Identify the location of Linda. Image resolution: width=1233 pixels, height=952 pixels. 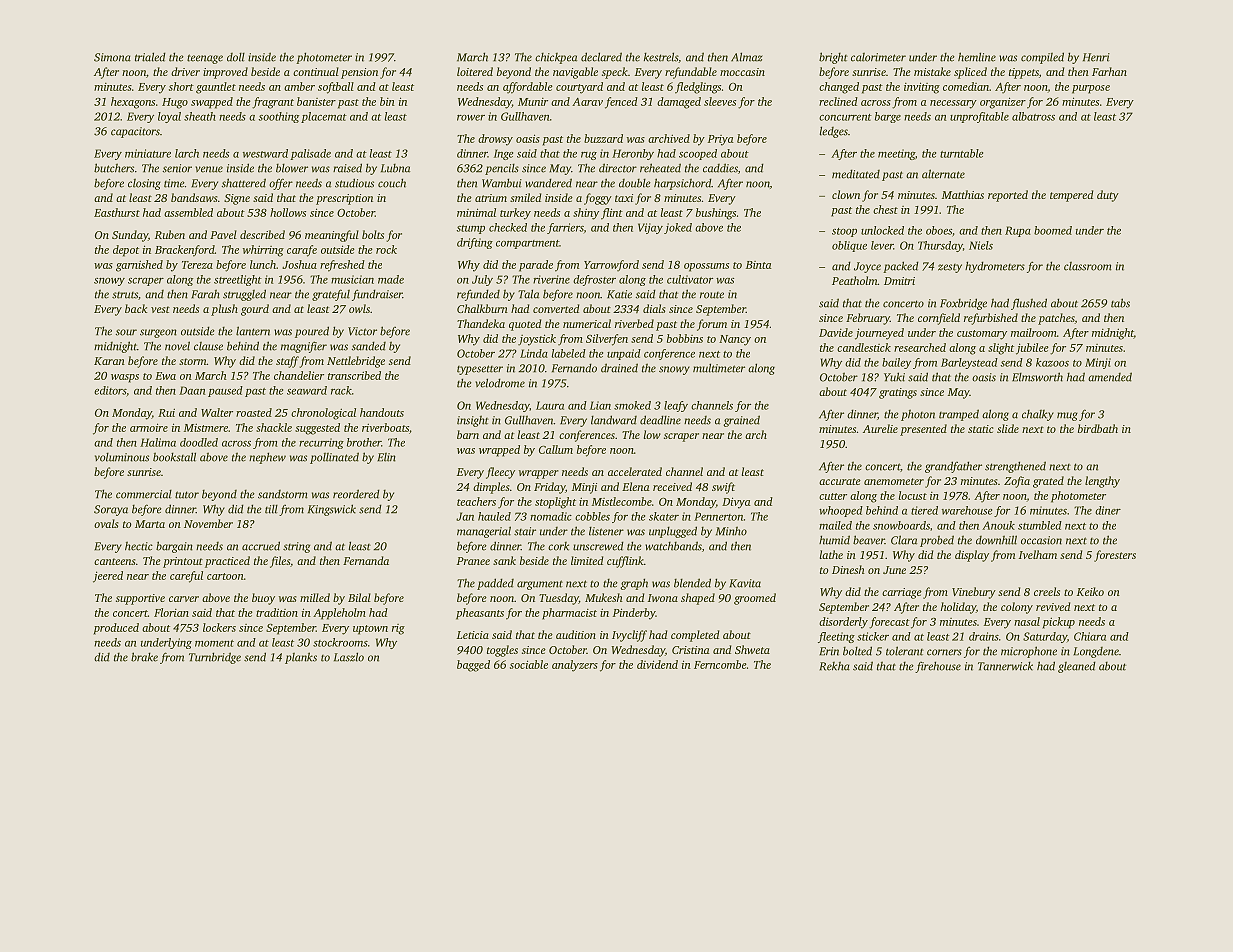
(534, 353).
